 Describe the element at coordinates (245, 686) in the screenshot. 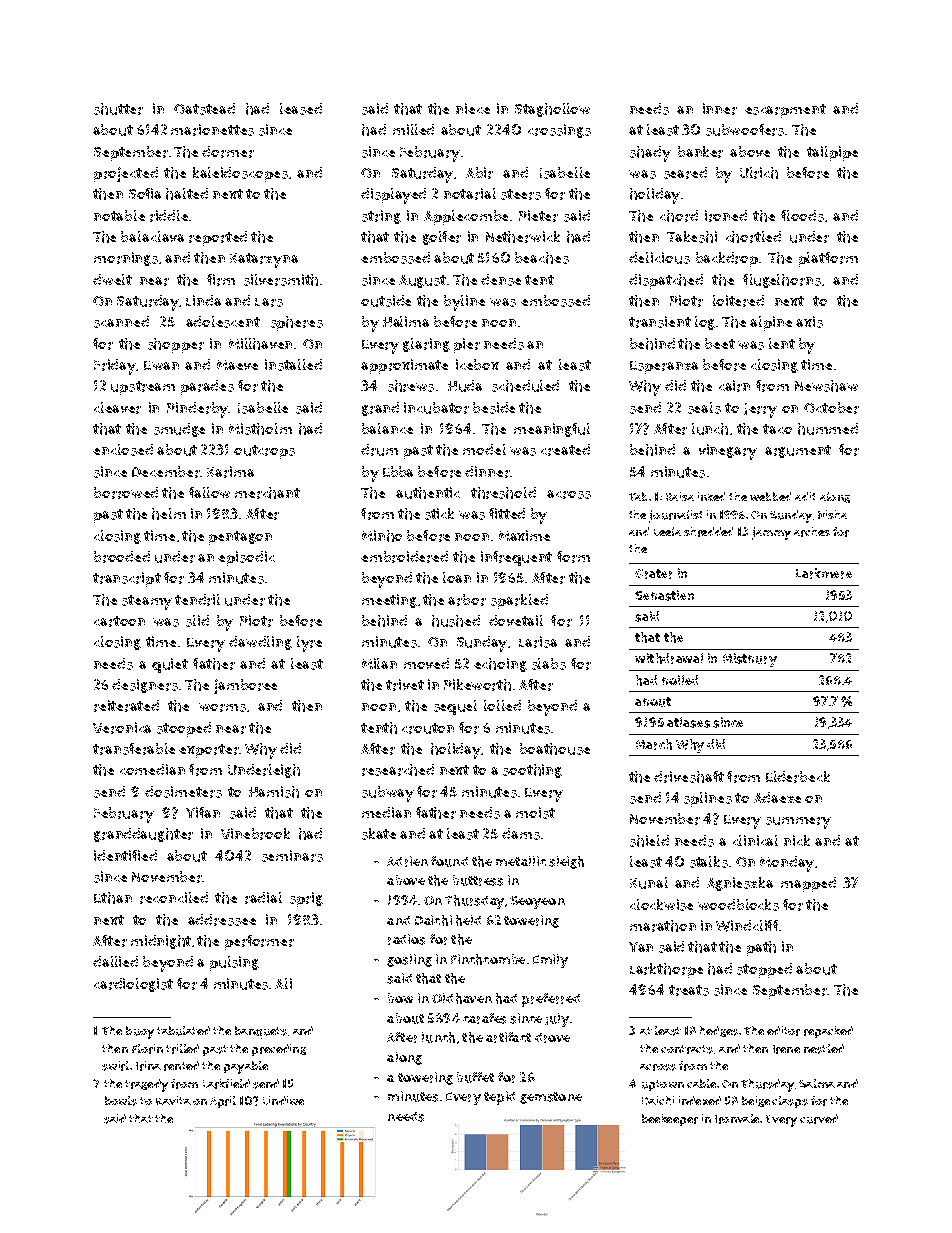

I see `jamboree` at that location.
